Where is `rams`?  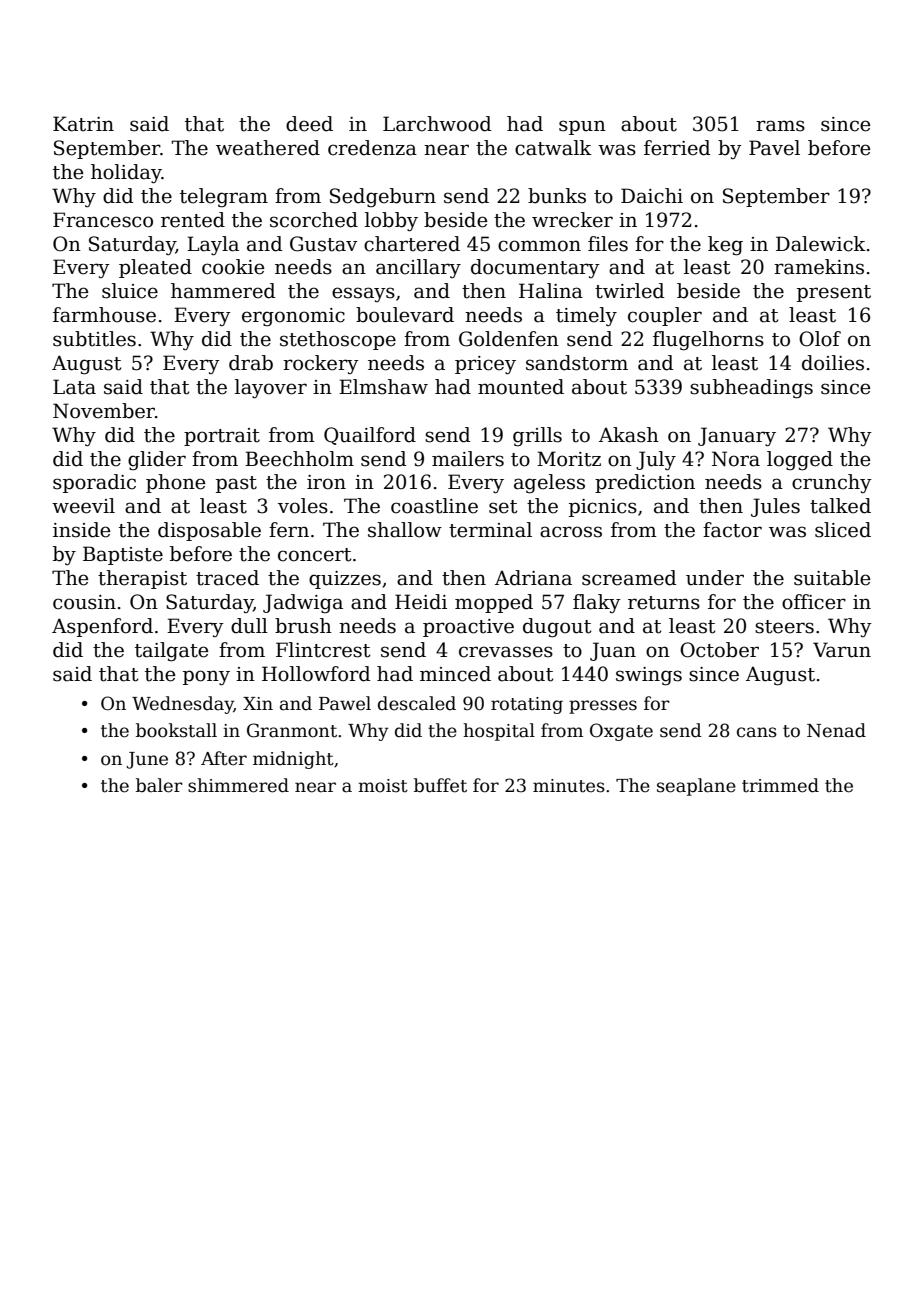 rams is located at coordinates (780, 126).
